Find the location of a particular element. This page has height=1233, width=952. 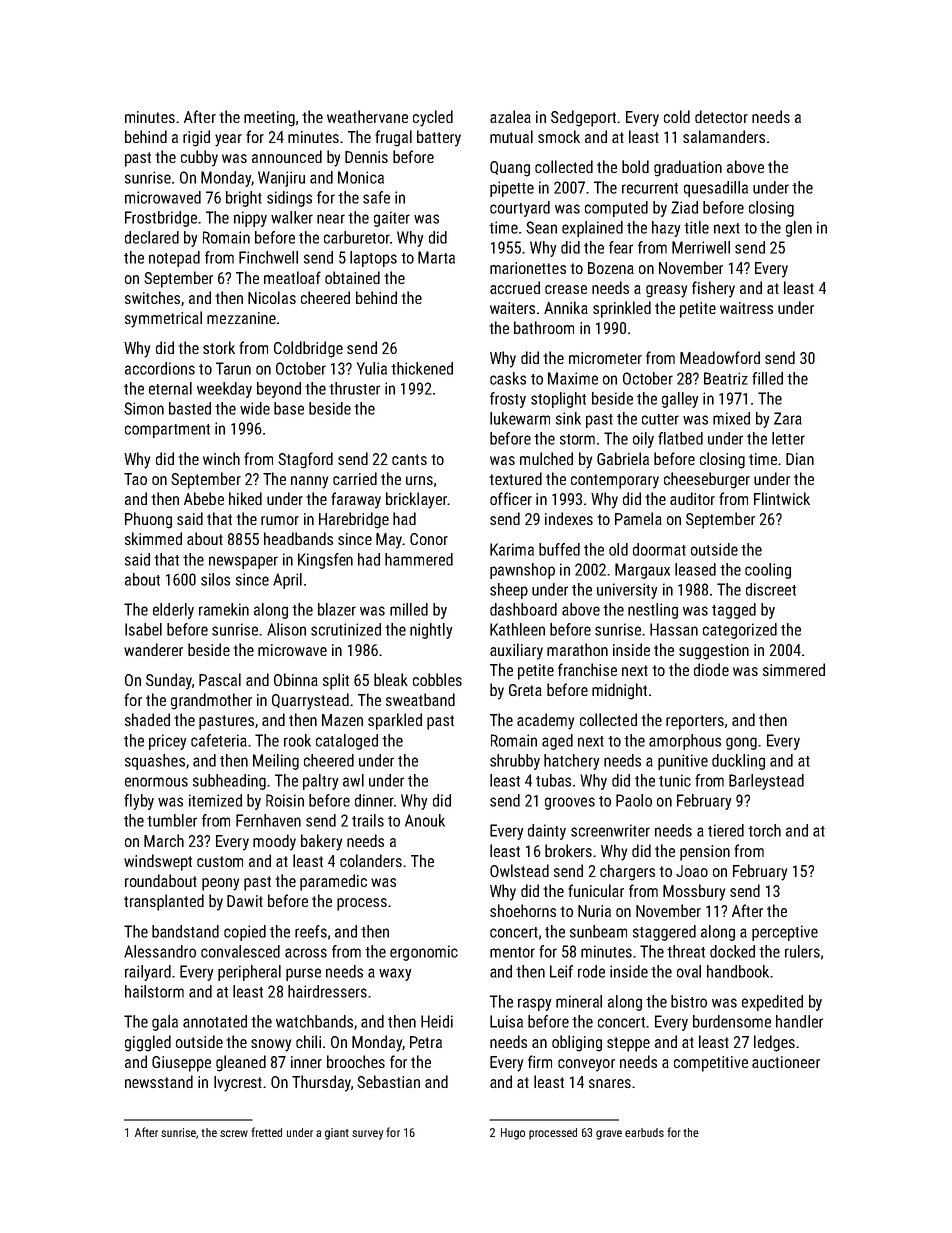

waitress is located at coordinates (746, 308).
